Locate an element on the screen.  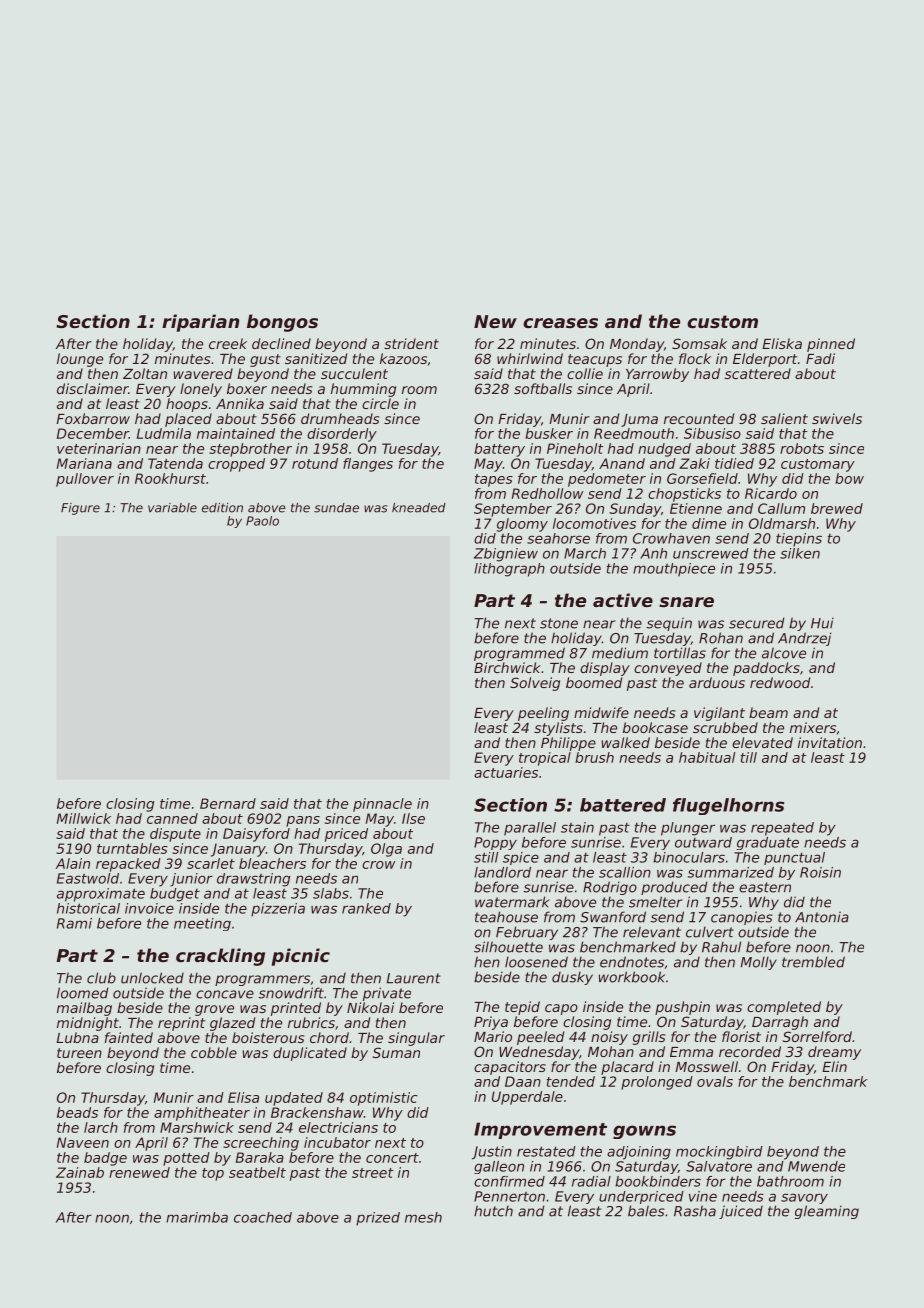
Brackenshaw is located at coordinates (317, 1112).
